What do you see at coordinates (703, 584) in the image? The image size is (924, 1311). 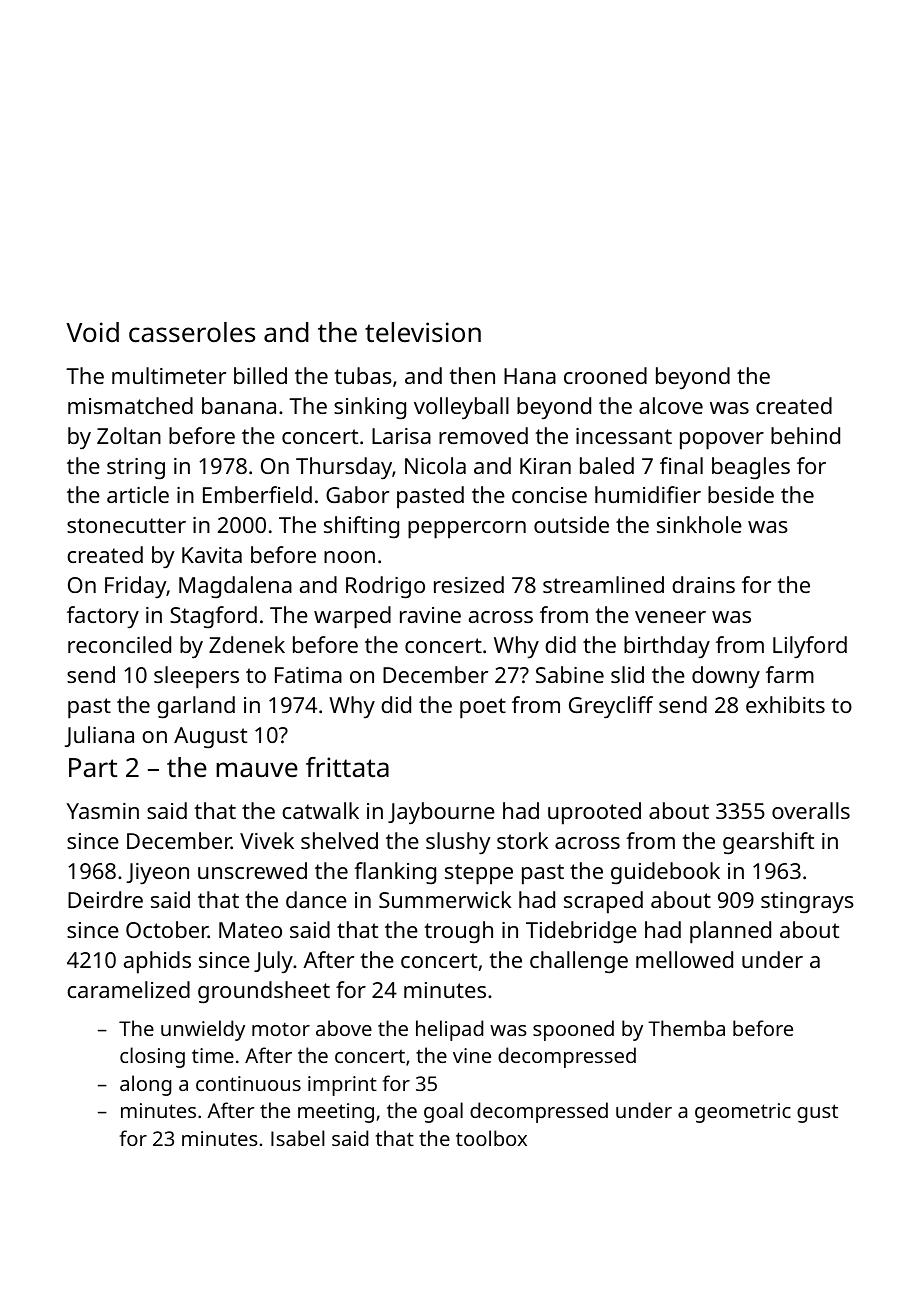 I see `drains` at bounding box center [703, 584].
